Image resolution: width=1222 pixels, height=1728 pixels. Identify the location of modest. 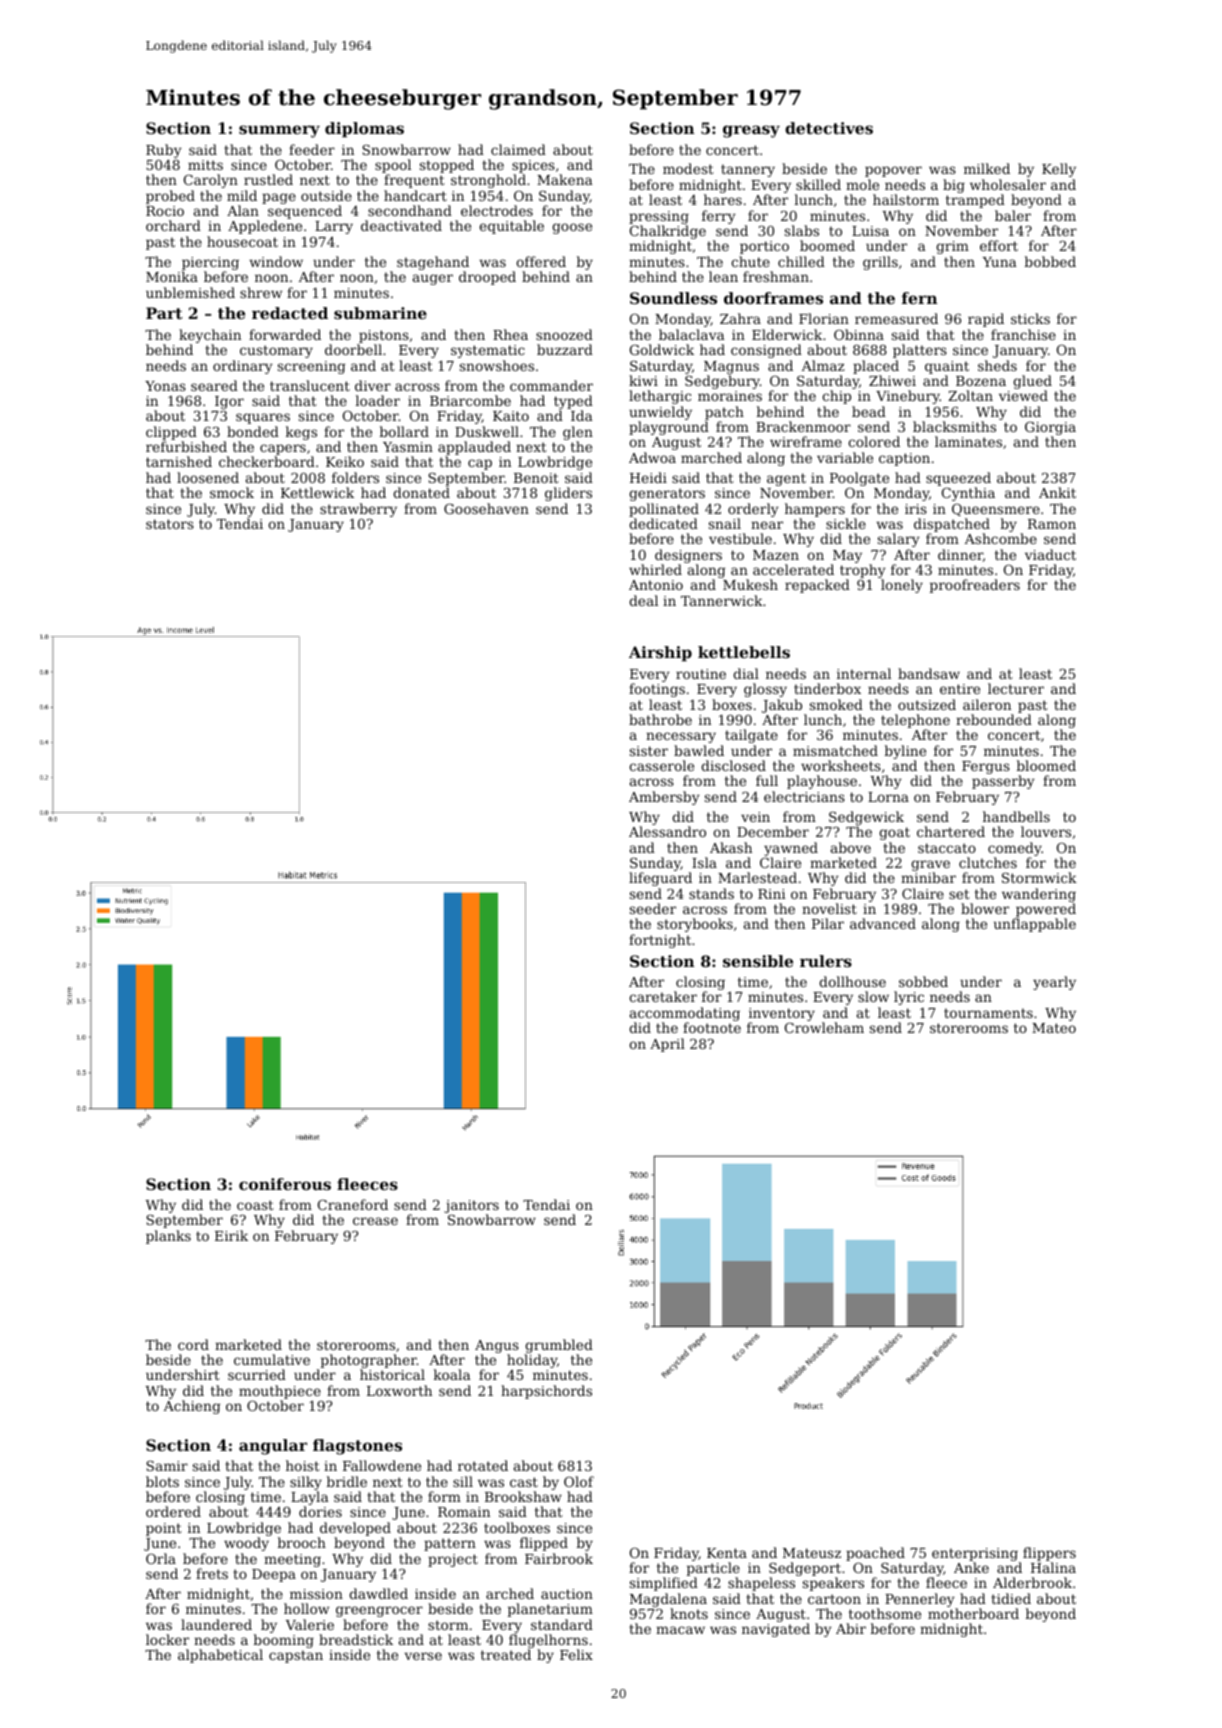
(688, 168).
